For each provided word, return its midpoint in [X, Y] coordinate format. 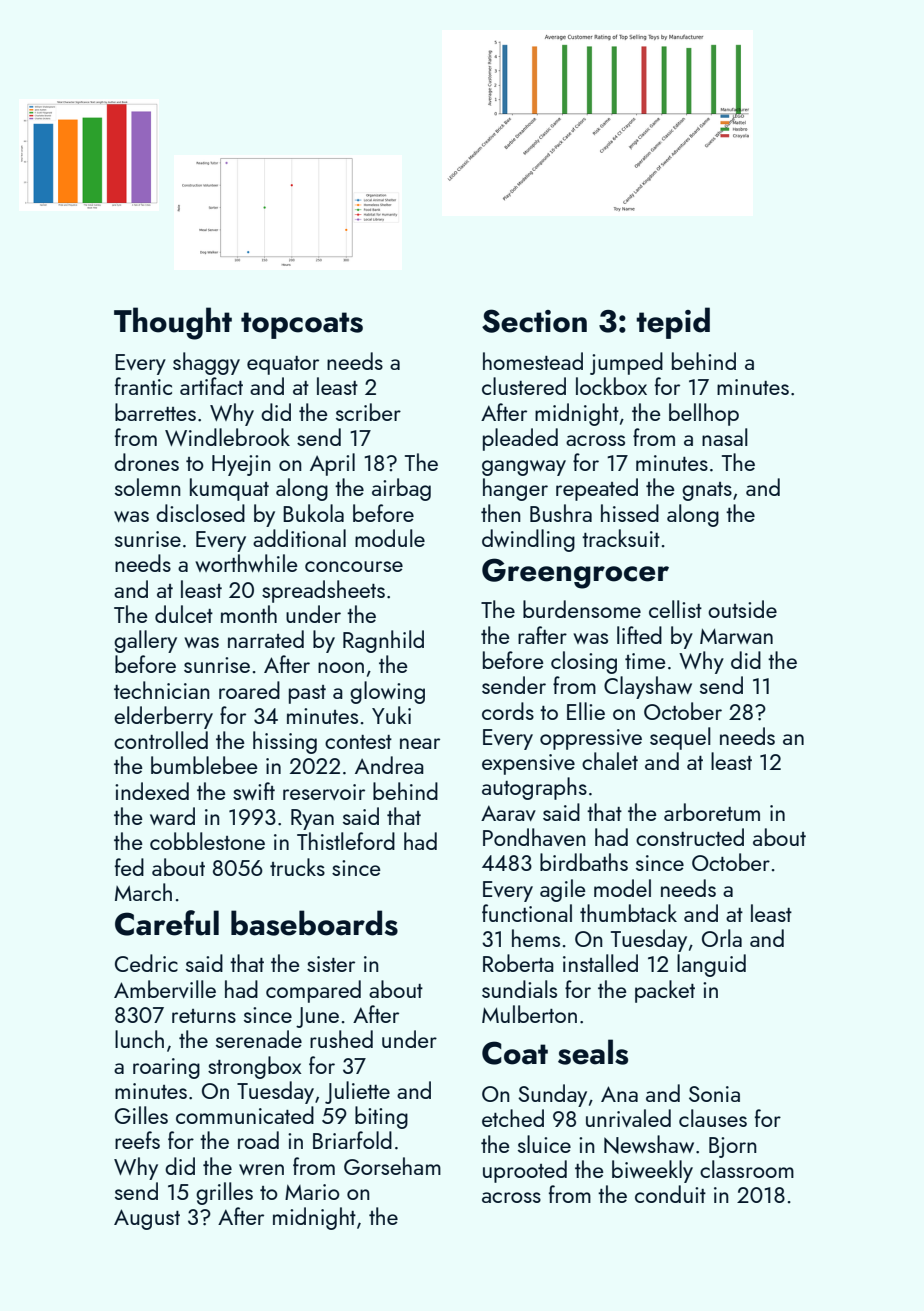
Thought [173, 323]
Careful [167, 923]
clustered [524, 386]
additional [299, 538]
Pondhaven [534, 837]
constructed [690, 837]
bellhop [704, 414]
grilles [224, 1193]
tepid [673, 323]
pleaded [520, 439]
